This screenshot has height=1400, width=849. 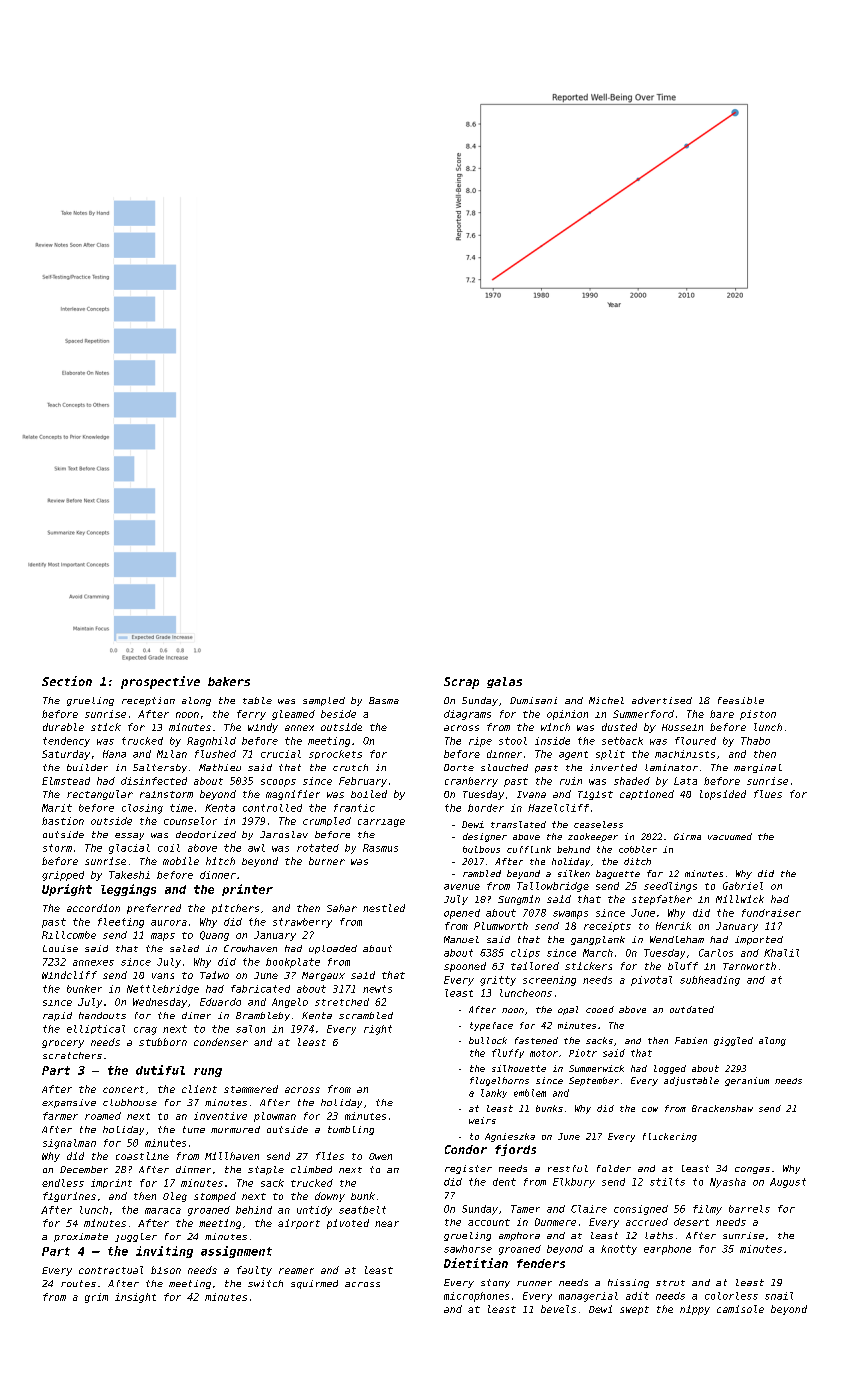 What do you see at coordinates (488, 1040) in the screenshot?
I see `bullock` at bounding box center [488, 1040].
